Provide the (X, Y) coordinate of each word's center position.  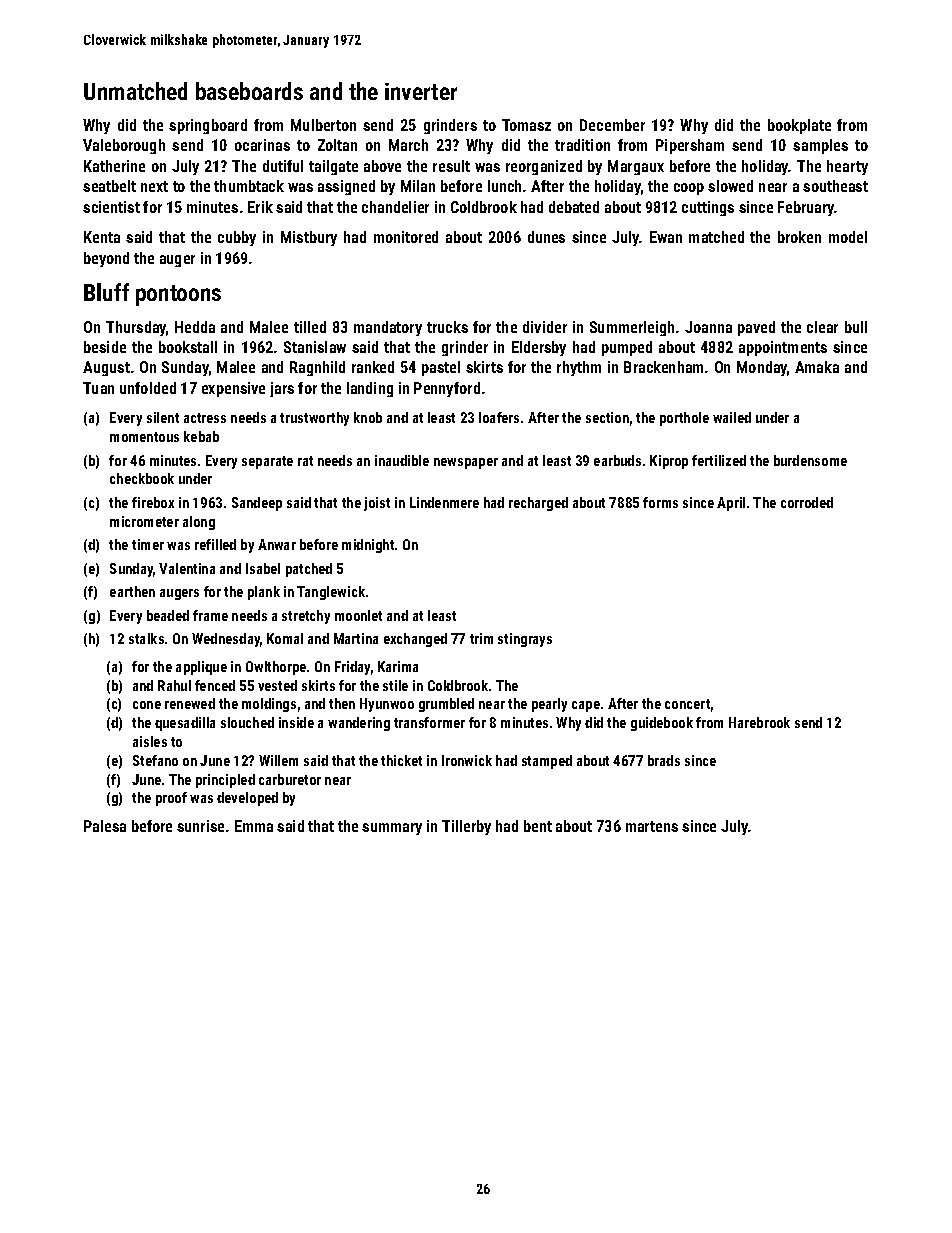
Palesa (105, 826)
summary (392, 829)
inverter (421, 91)
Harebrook (759, 722)
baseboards (249, 91)
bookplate (799, 126)
